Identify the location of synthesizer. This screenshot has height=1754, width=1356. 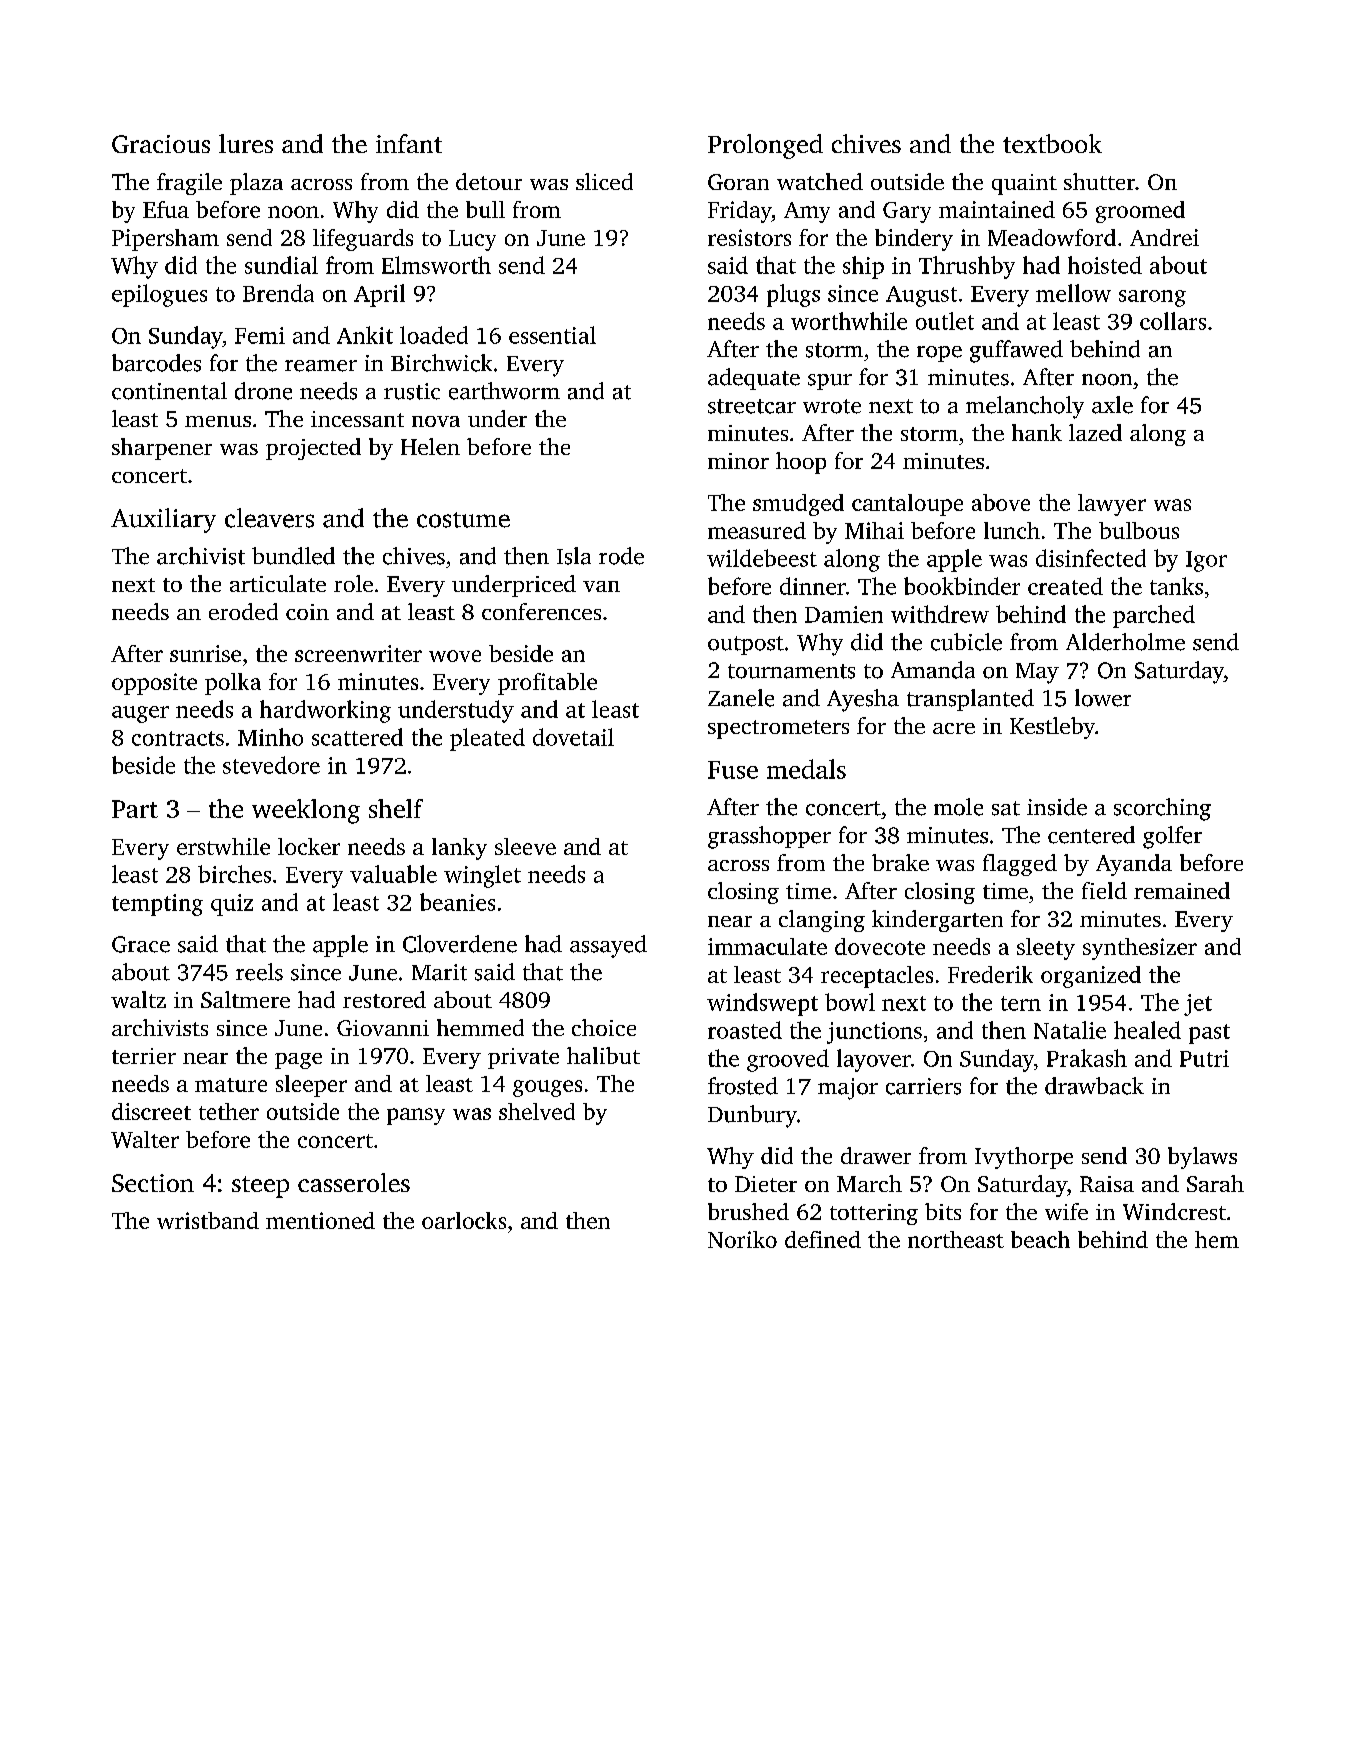
(1140, 949).
